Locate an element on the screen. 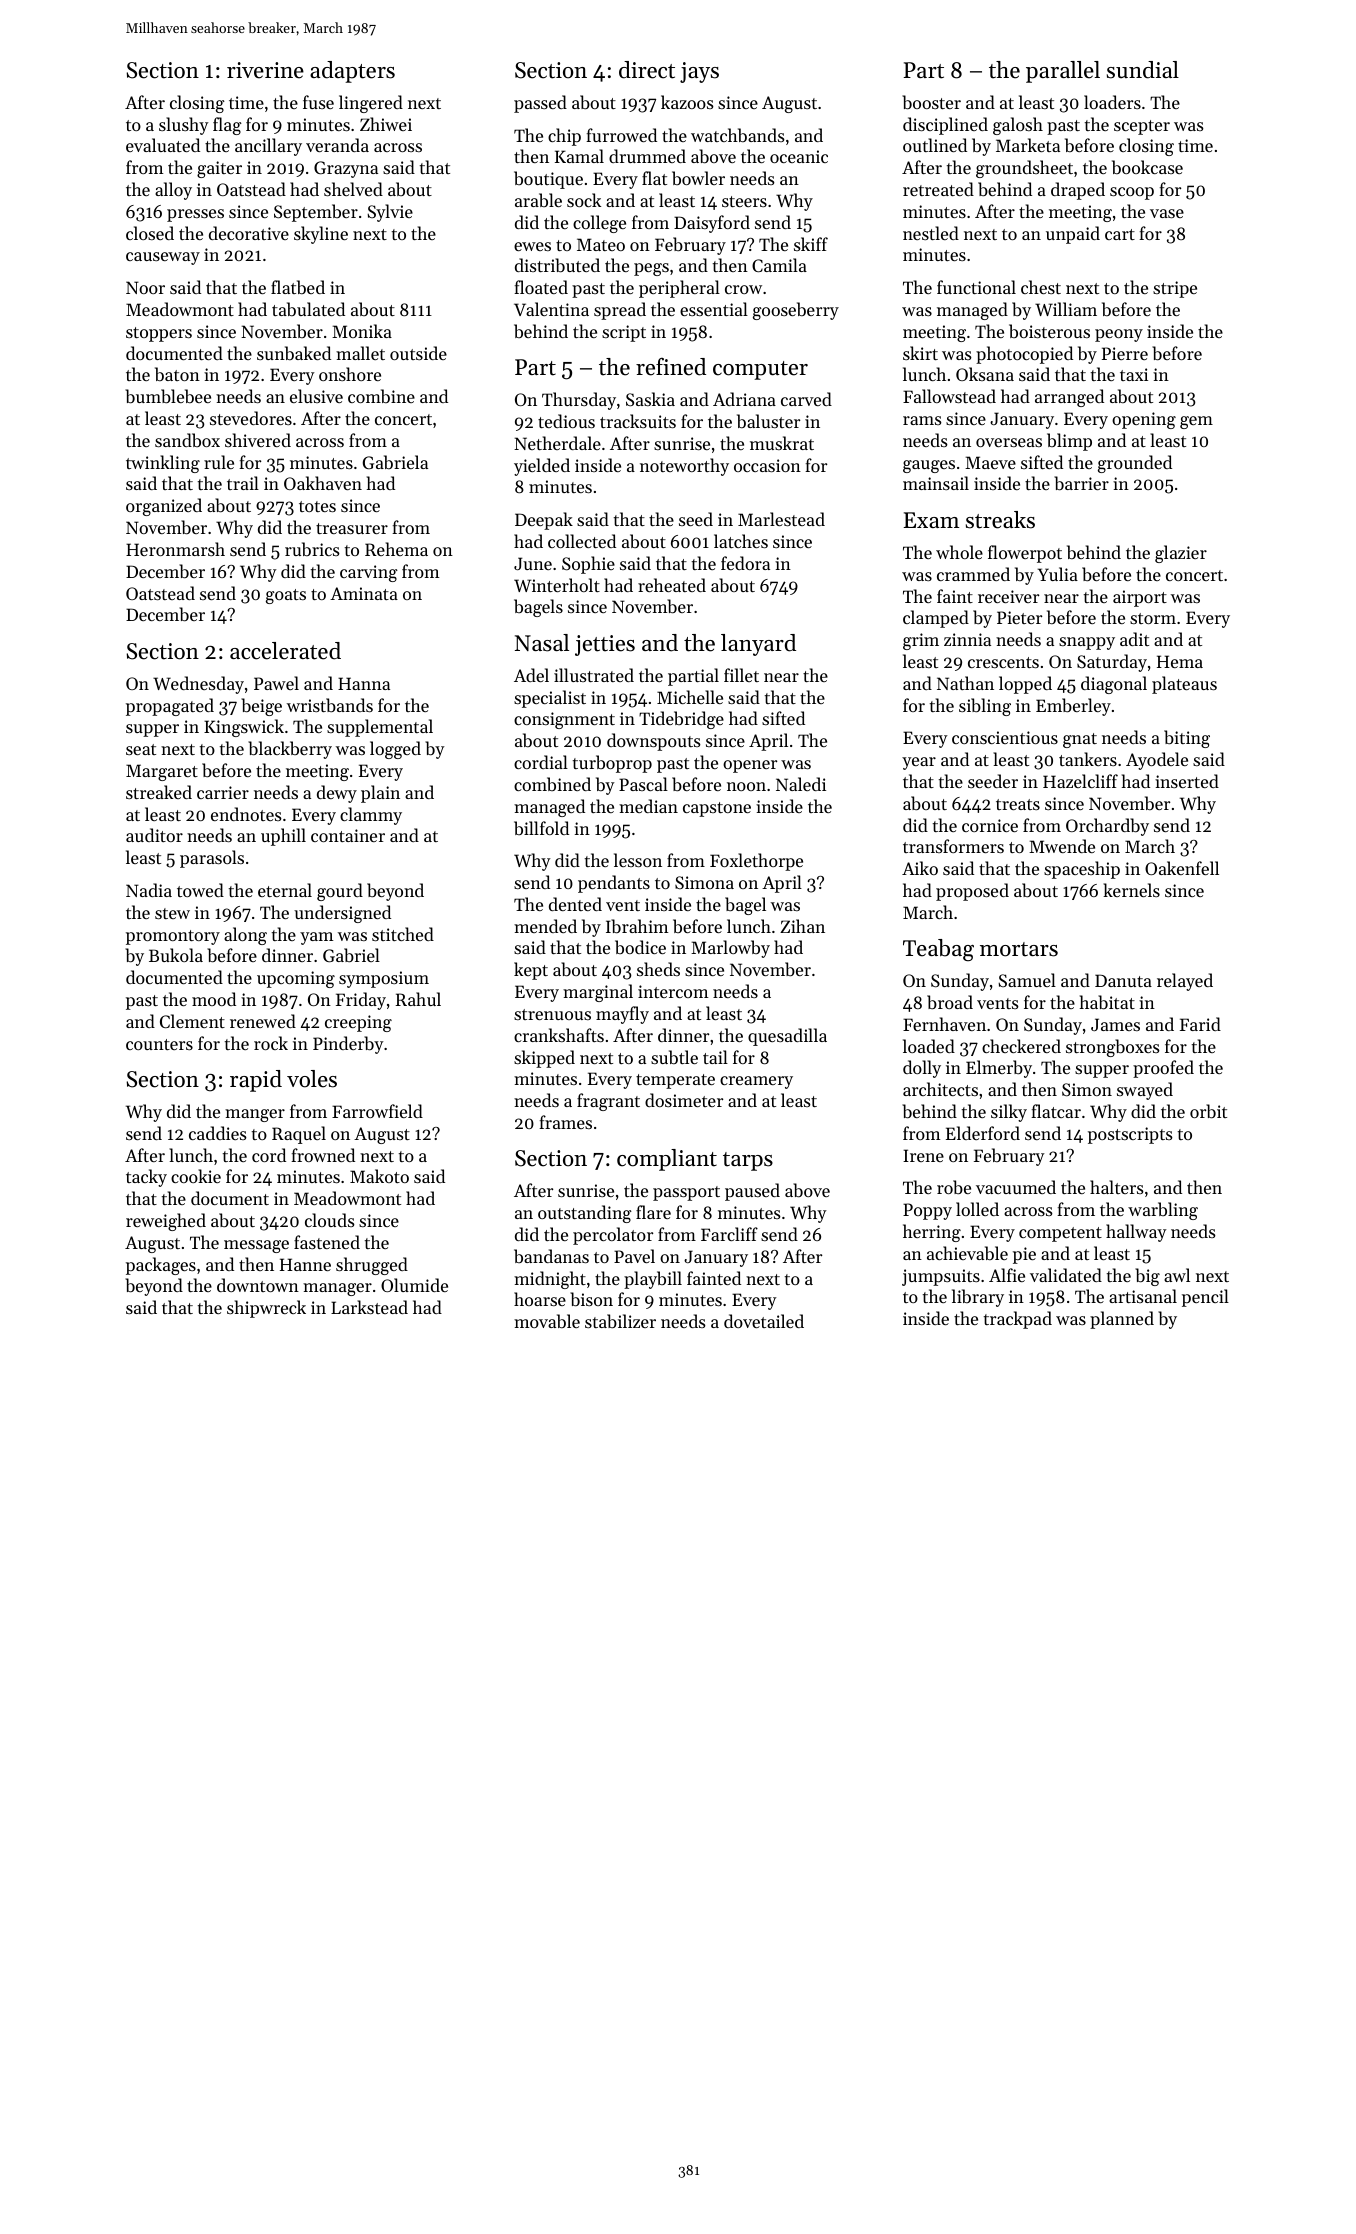 This screenshot has width=1356, height=2234. Larkstead is located at coordinates (369, 1307).
